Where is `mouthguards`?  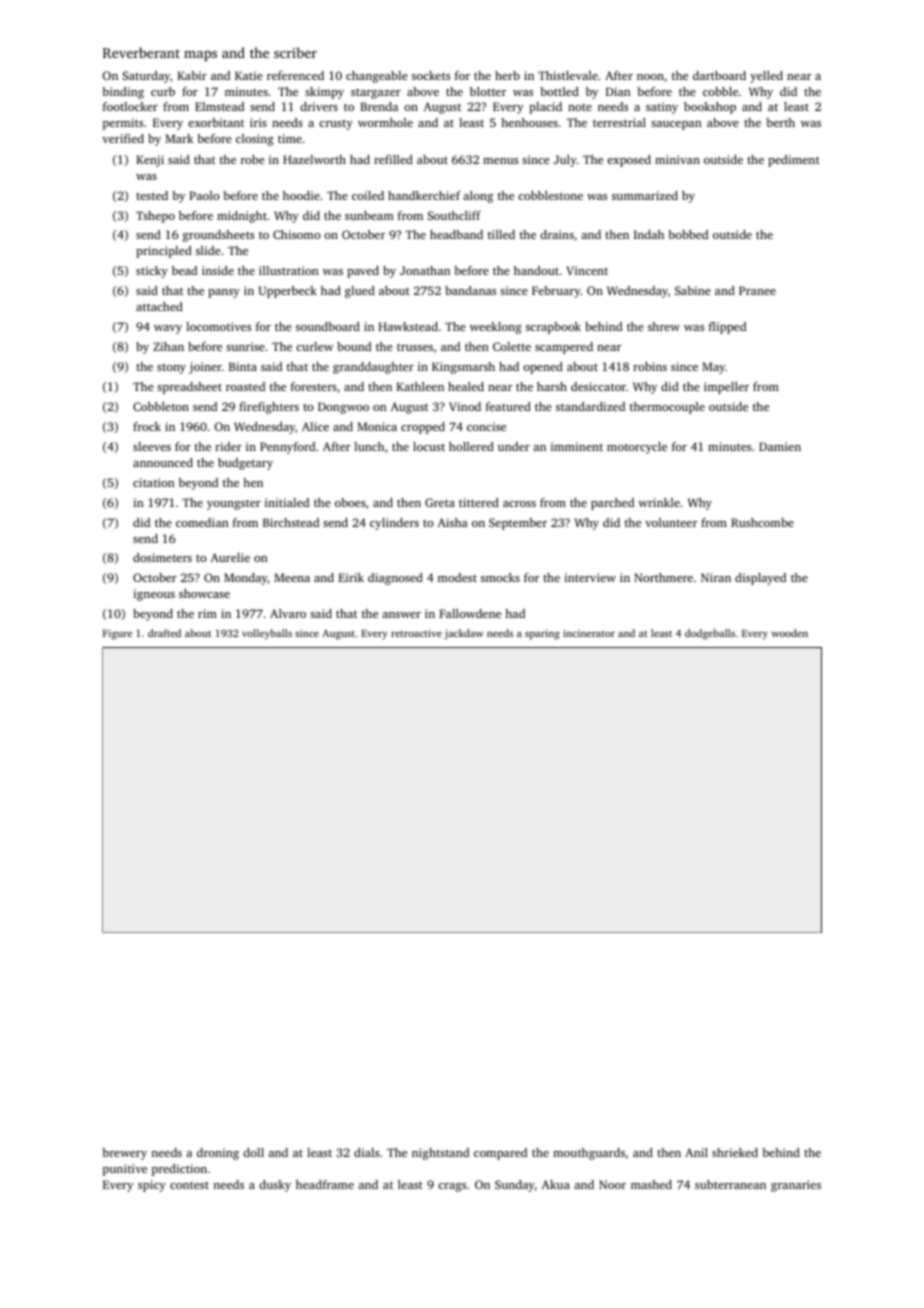
mouthguards is located at coordinates (589, 1154).
